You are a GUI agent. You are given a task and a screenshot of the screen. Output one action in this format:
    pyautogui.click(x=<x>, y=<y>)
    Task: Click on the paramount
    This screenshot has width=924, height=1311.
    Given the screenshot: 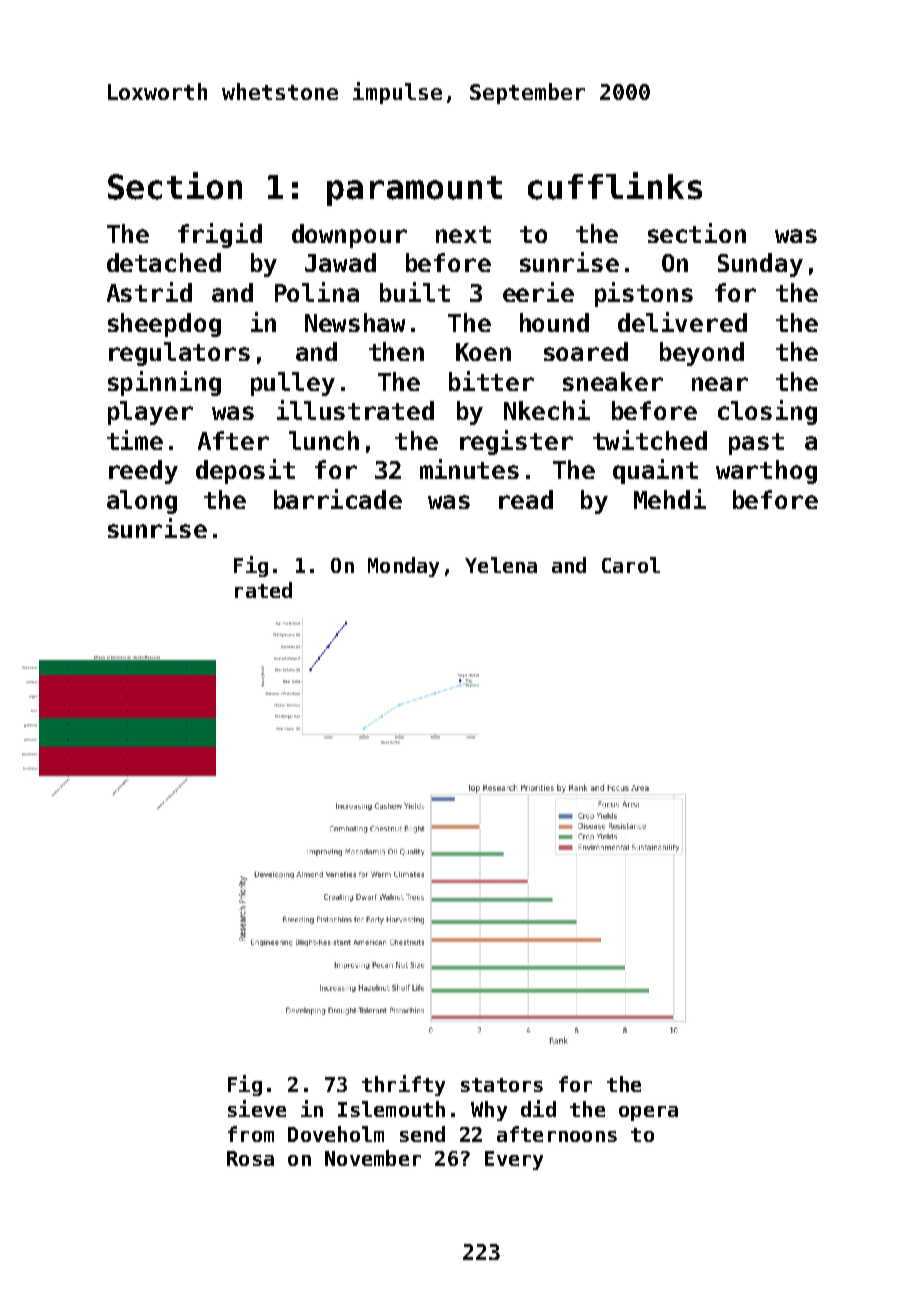 What is the action you would take?
    pyautogui.click(x=414, y=191)
